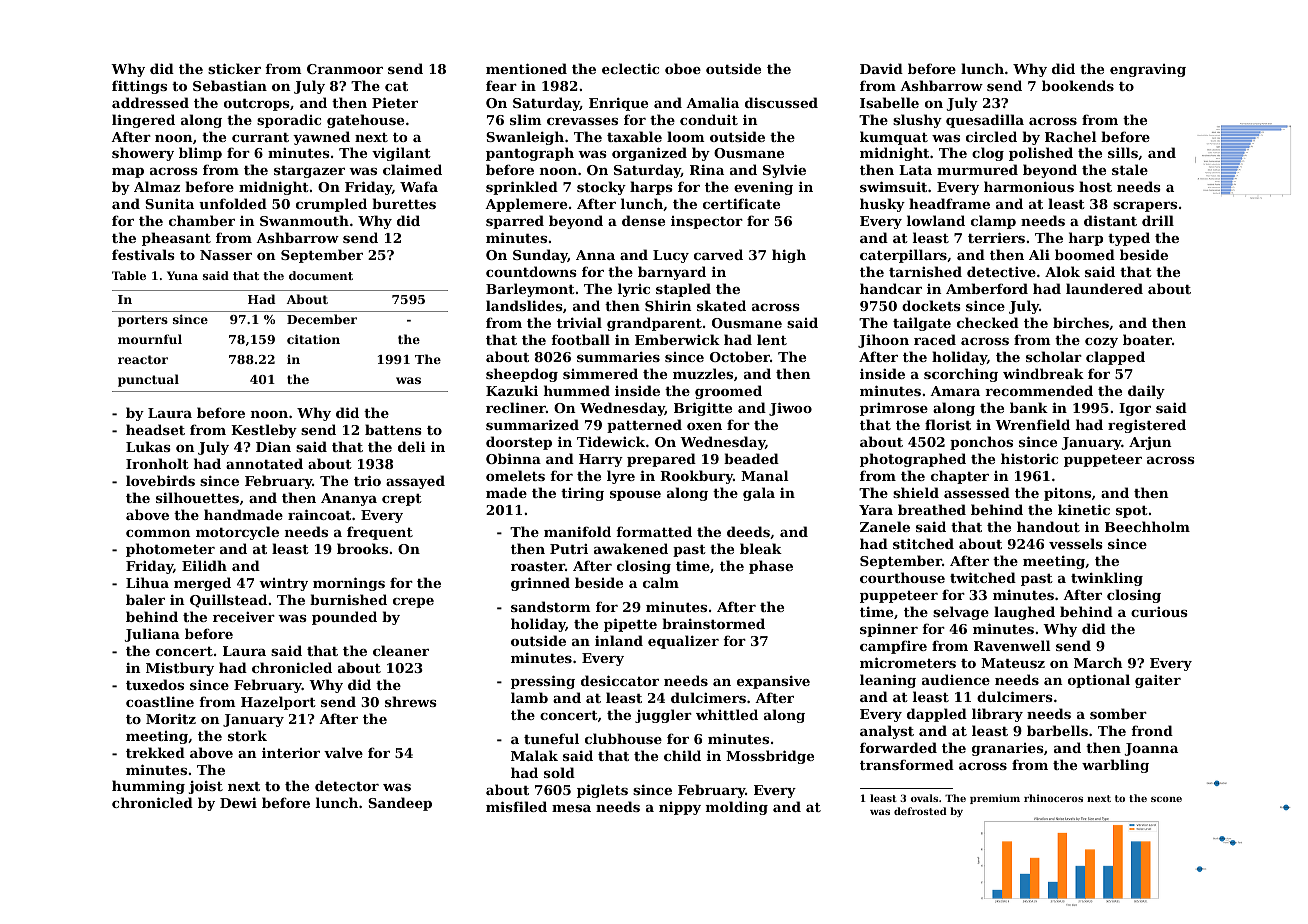 Image resolution: width=1308 pixels, height=924 pixels. Describe the element at coordinates (234, 68) in the screenshot. I see `sticker` at that location.
